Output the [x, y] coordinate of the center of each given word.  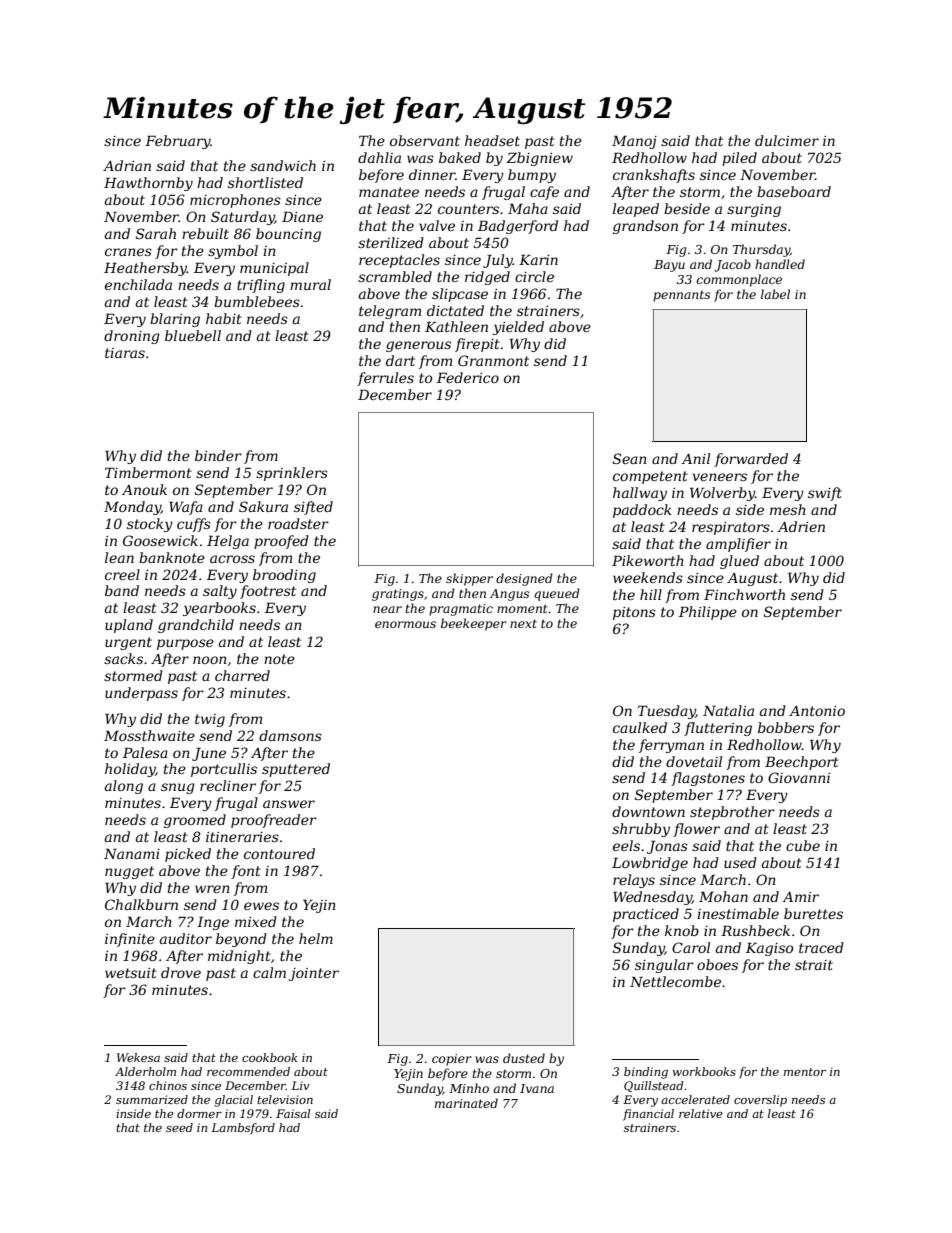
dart [400, 360]
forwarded [751, 460]
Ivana [537, 1088]
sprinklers [292, 474]
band [122, 590]
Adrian [127, 165]
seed [179, 1127]
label [775, 294]
